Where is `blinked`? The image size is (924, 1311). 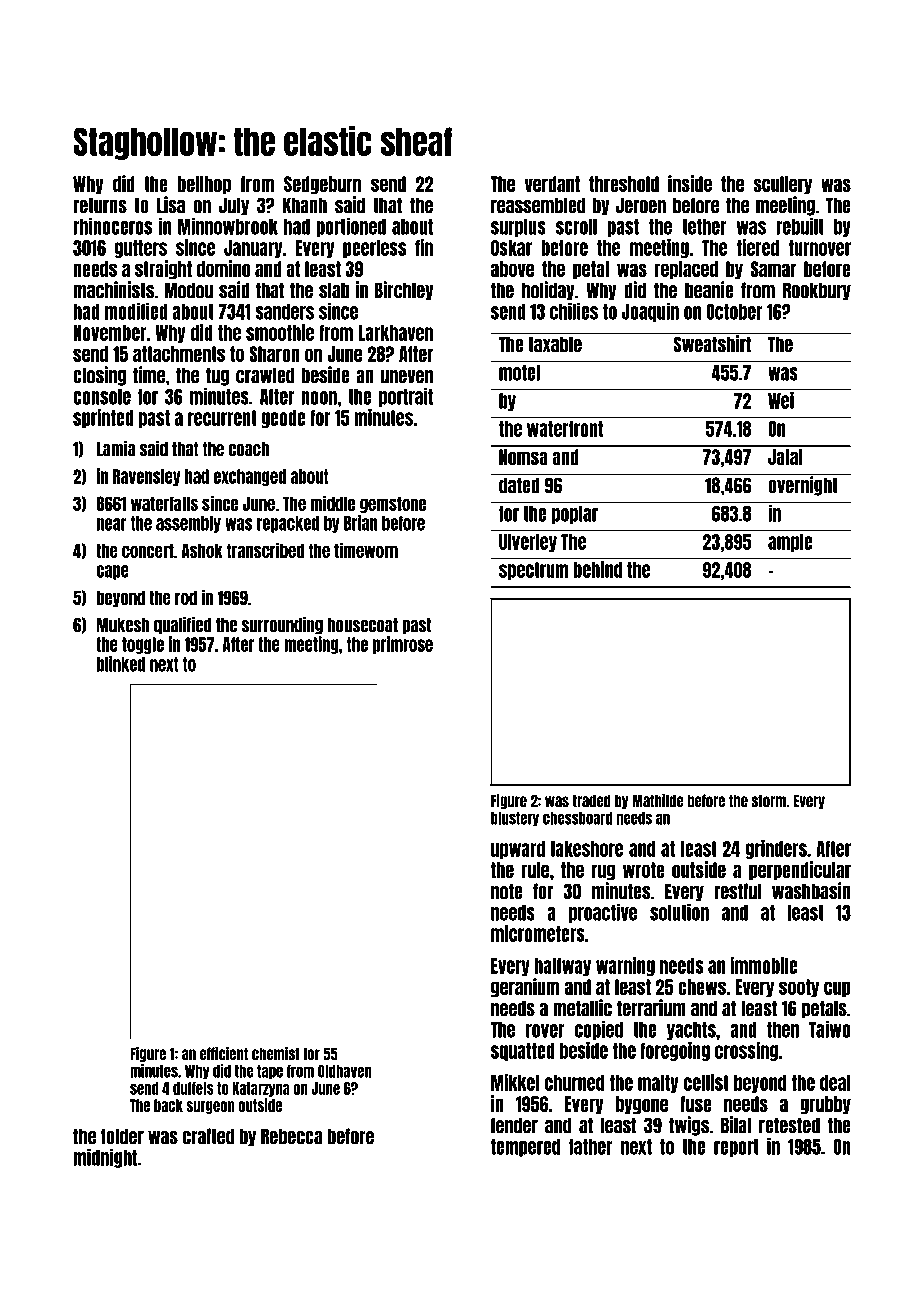
blinked is located at coordinates (121, 664).
